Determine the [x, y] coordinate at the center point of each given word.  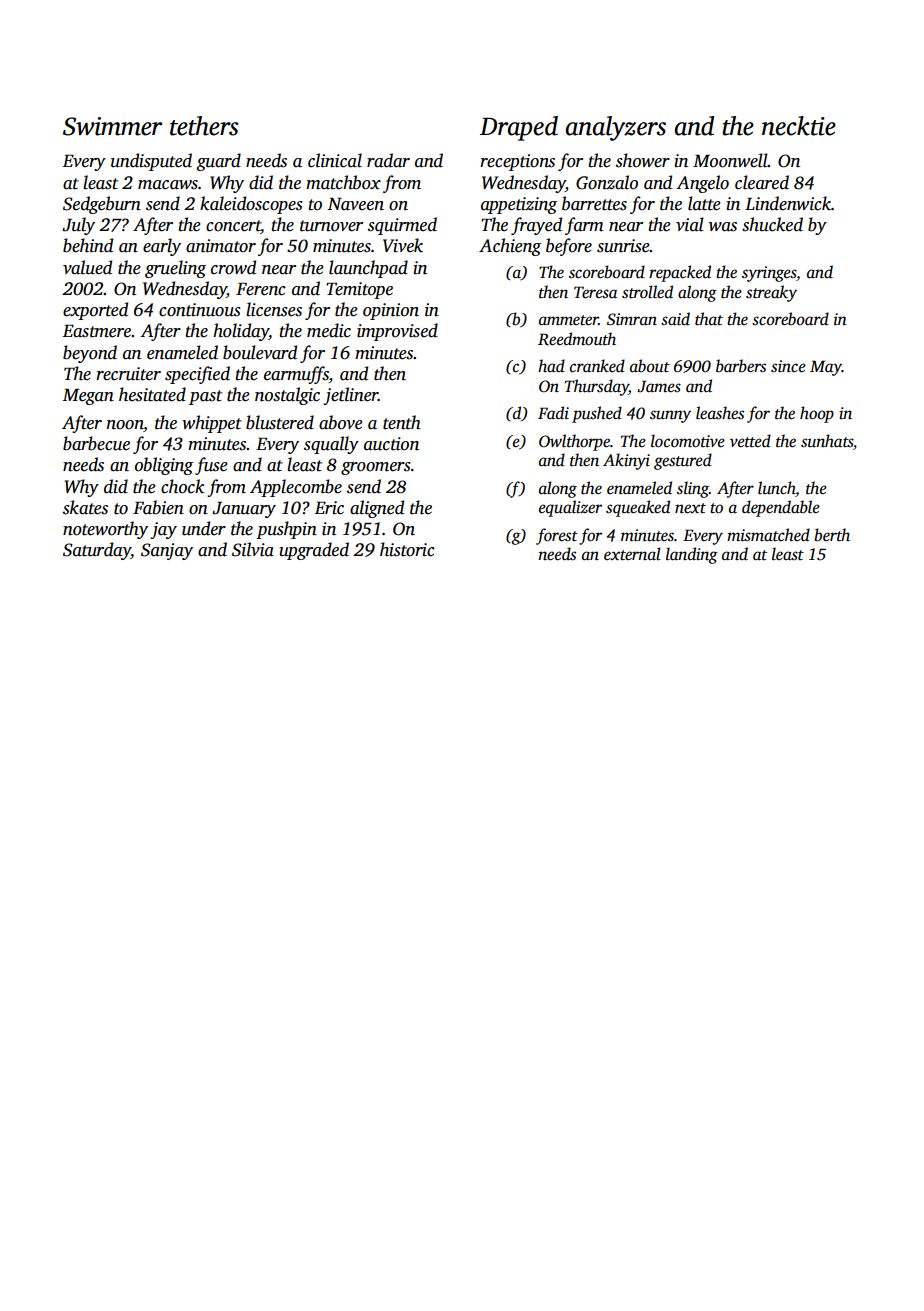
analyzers [616, 128]
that [709, 319]
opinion [391, 311]
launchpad [368, 269]
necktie [799, 126]
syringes [769, 274]
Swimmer [112, 126]
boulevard [260, 352]
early [162, 247]
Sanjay [167, 551]
